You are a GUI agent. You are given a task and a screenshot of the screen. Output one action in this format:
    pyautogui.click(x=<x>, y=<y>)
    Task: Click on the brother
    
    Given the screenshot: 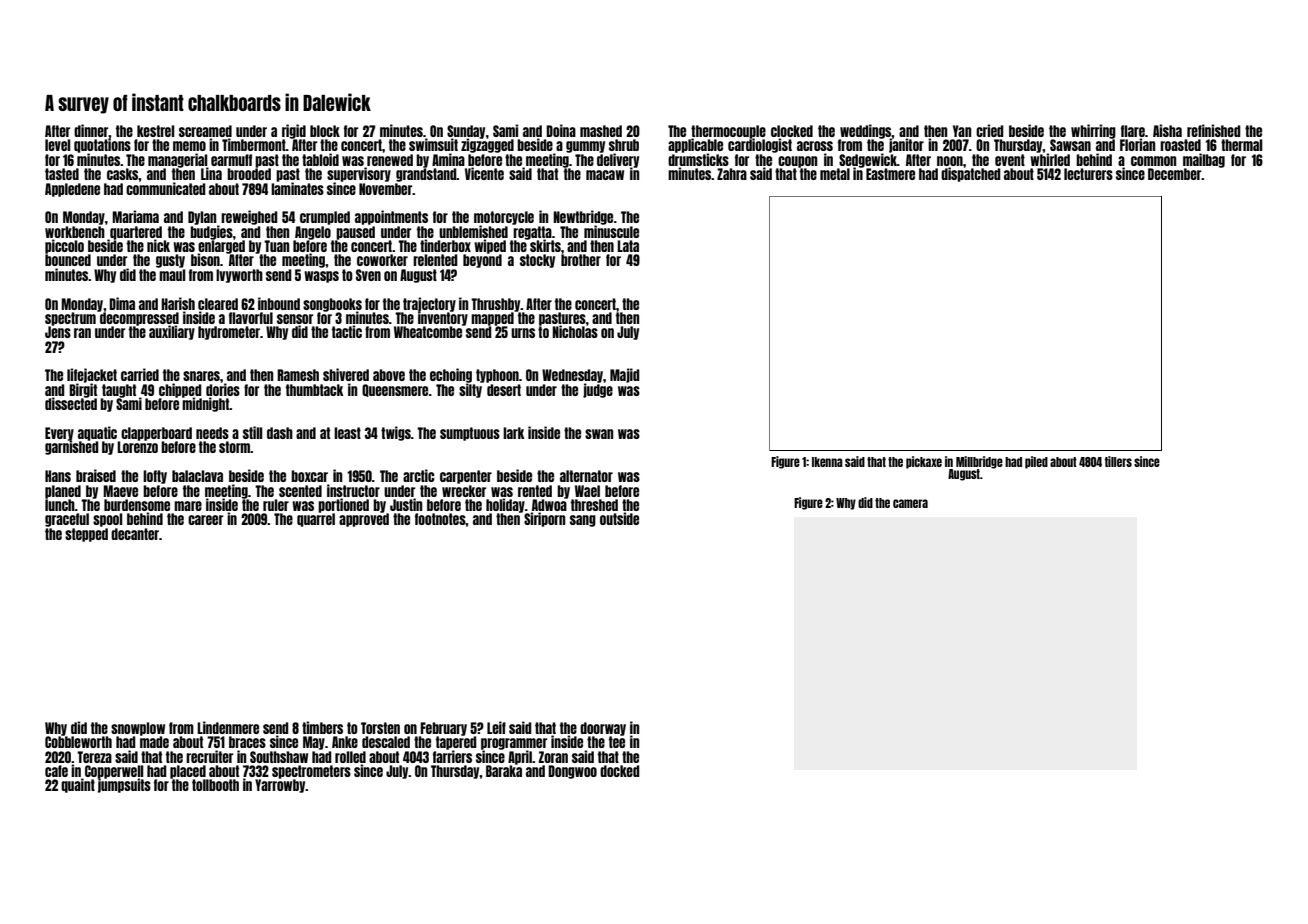 What is the action you would take?
    pyautogui.click(x=581, y=260)
